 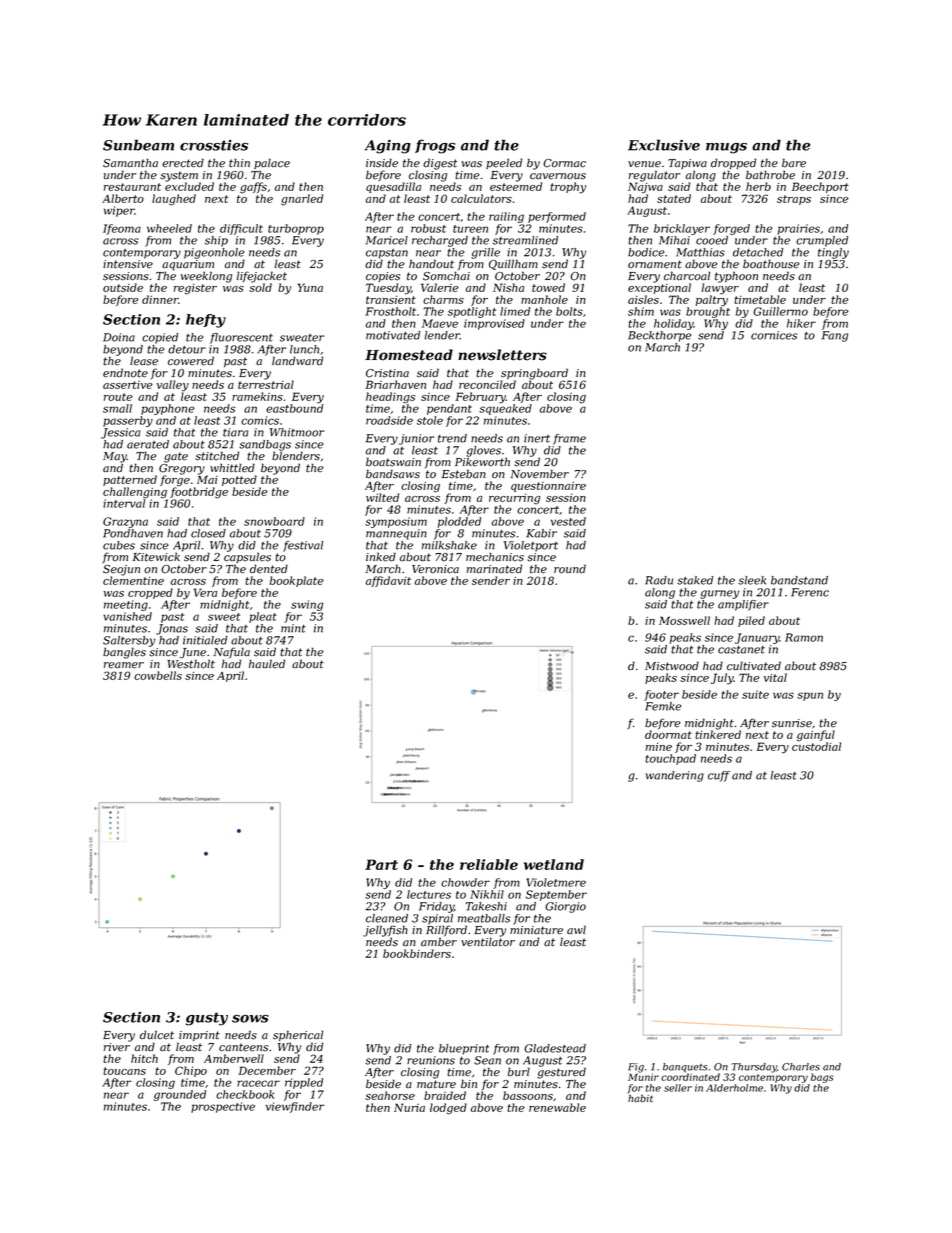 What do you see at coordinates (504, 163) in the image?
I see `peeled` at bounding box center [504, 163].
